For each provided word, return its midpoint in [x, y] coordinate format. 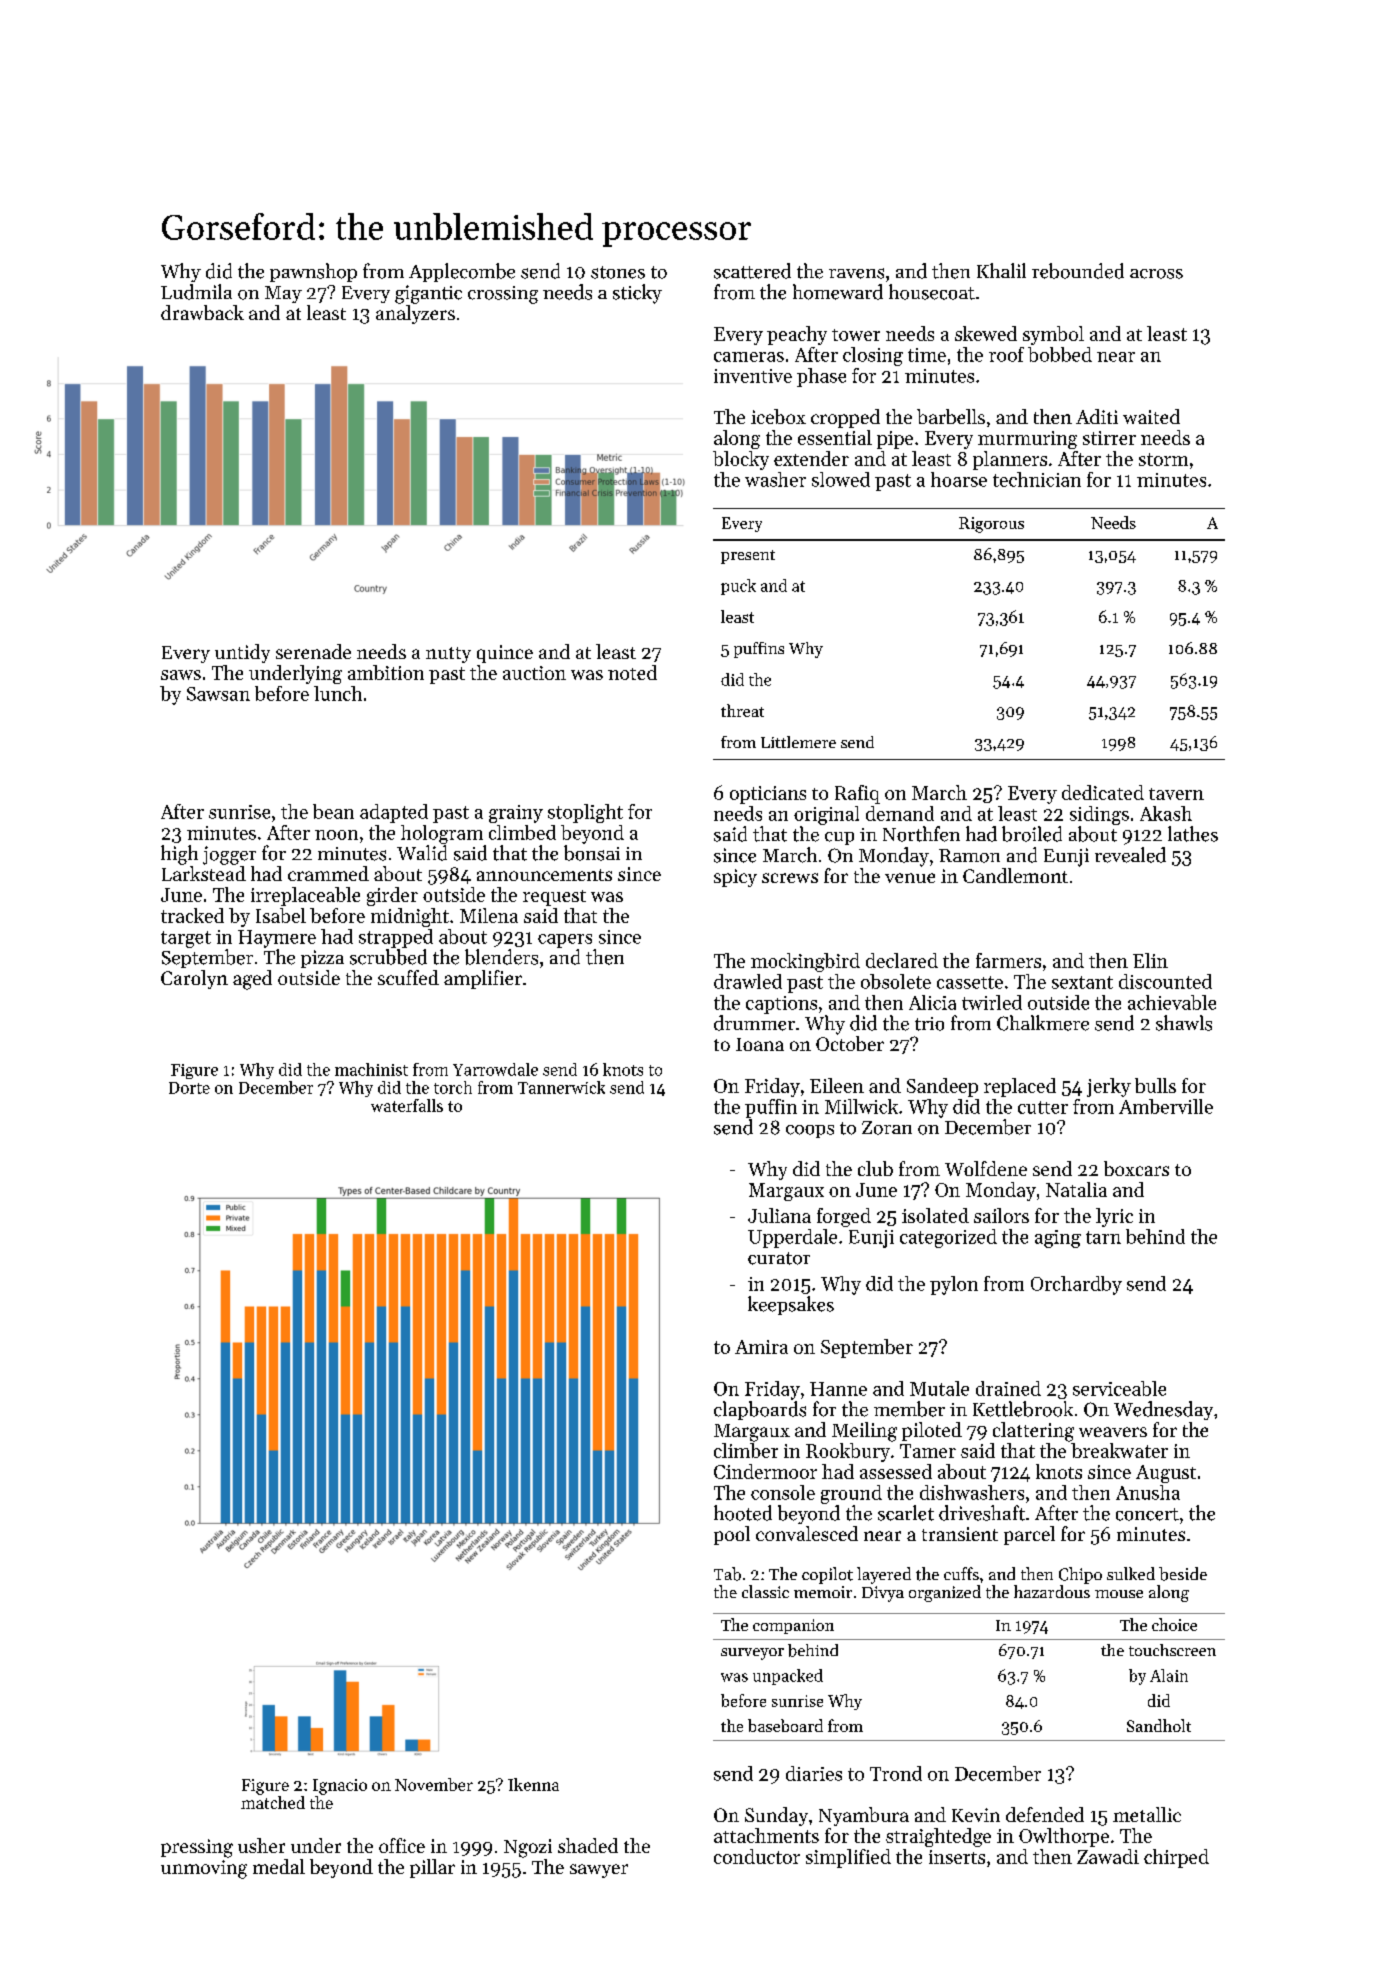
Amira [761, 1347]
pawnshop [313, 272]
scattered [752, 271]
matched [273, 1802]
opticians [768, 795]
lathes [1193, 834]
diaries [814, 1773]
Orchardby [1076, 1285]
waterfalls [407, 1105]
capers [565, 941]
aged [252, 980]
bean [333, 811]
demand [900, 813]
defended [1045, 1814]
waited [1151, 416]
